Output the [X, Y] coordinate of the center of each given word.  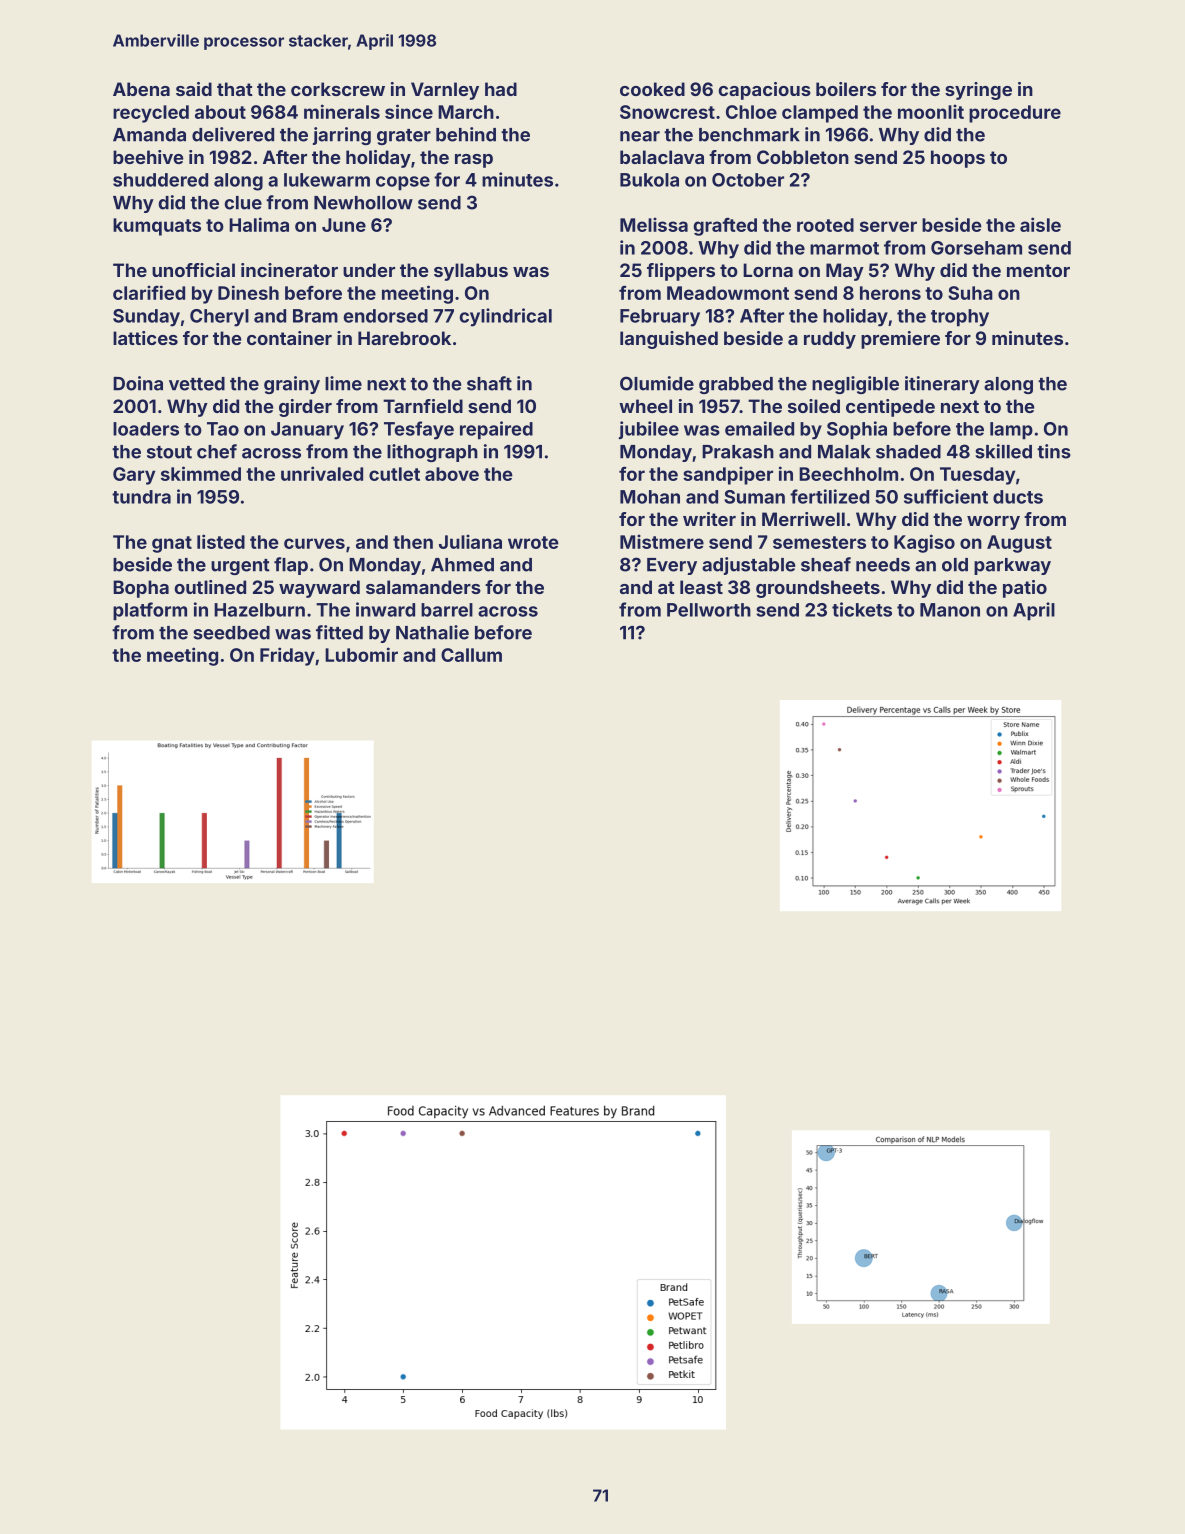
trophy [960, 318]
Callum [471, 655]
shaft [489, 383]
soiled [814, 406]
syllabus [471, 272]
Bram [315, 316]
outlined [210, 587]
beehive [148, 157]
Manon [950, 610]
